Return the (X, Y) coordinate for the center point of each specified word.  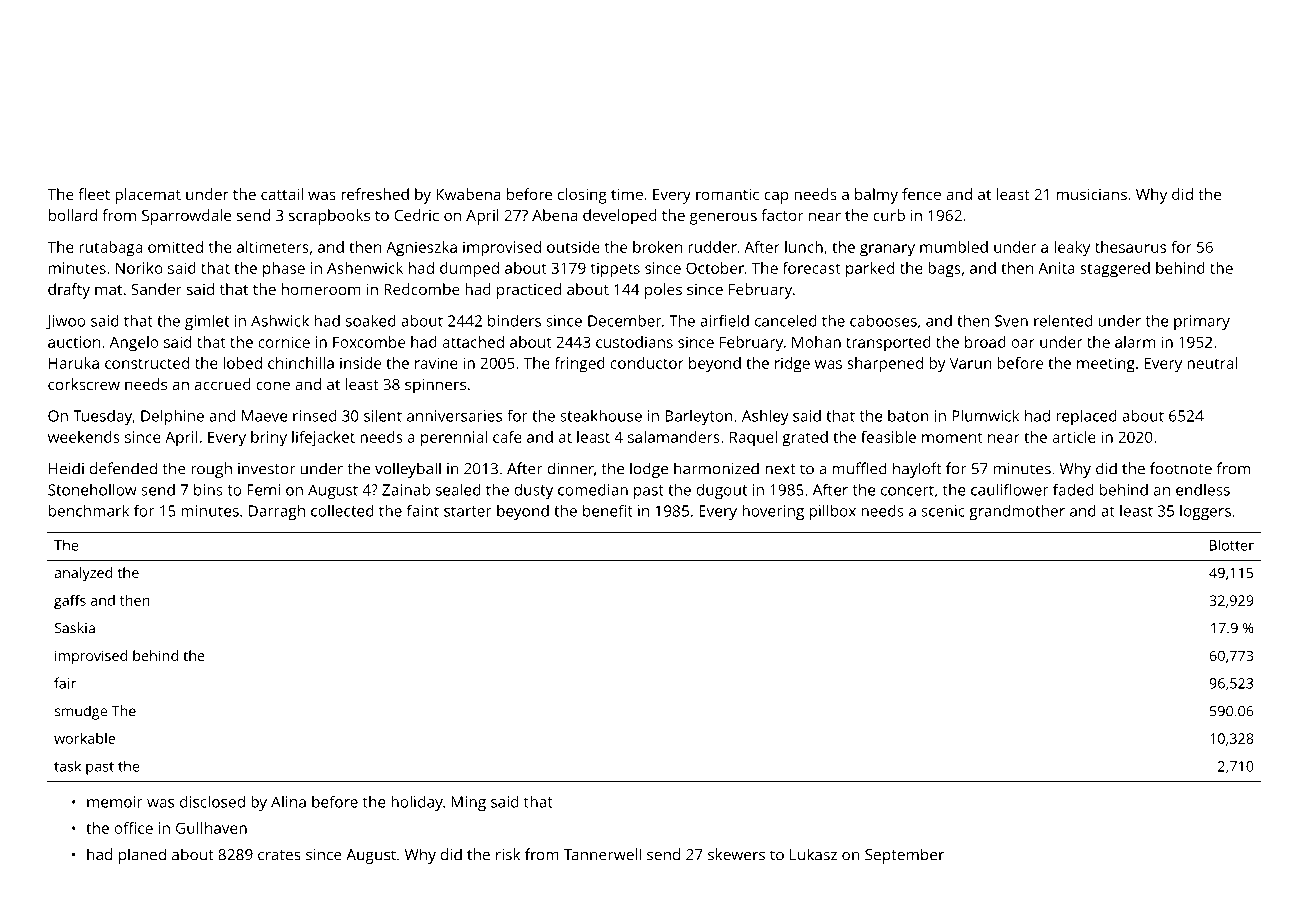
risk (508, 854)
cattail (282, 194)
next (780, 469)
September (904, 856)
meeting (1106, 365)
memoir (115, 802)
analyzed (83, 574)
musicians (1092, 194)
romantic (727, 194)
